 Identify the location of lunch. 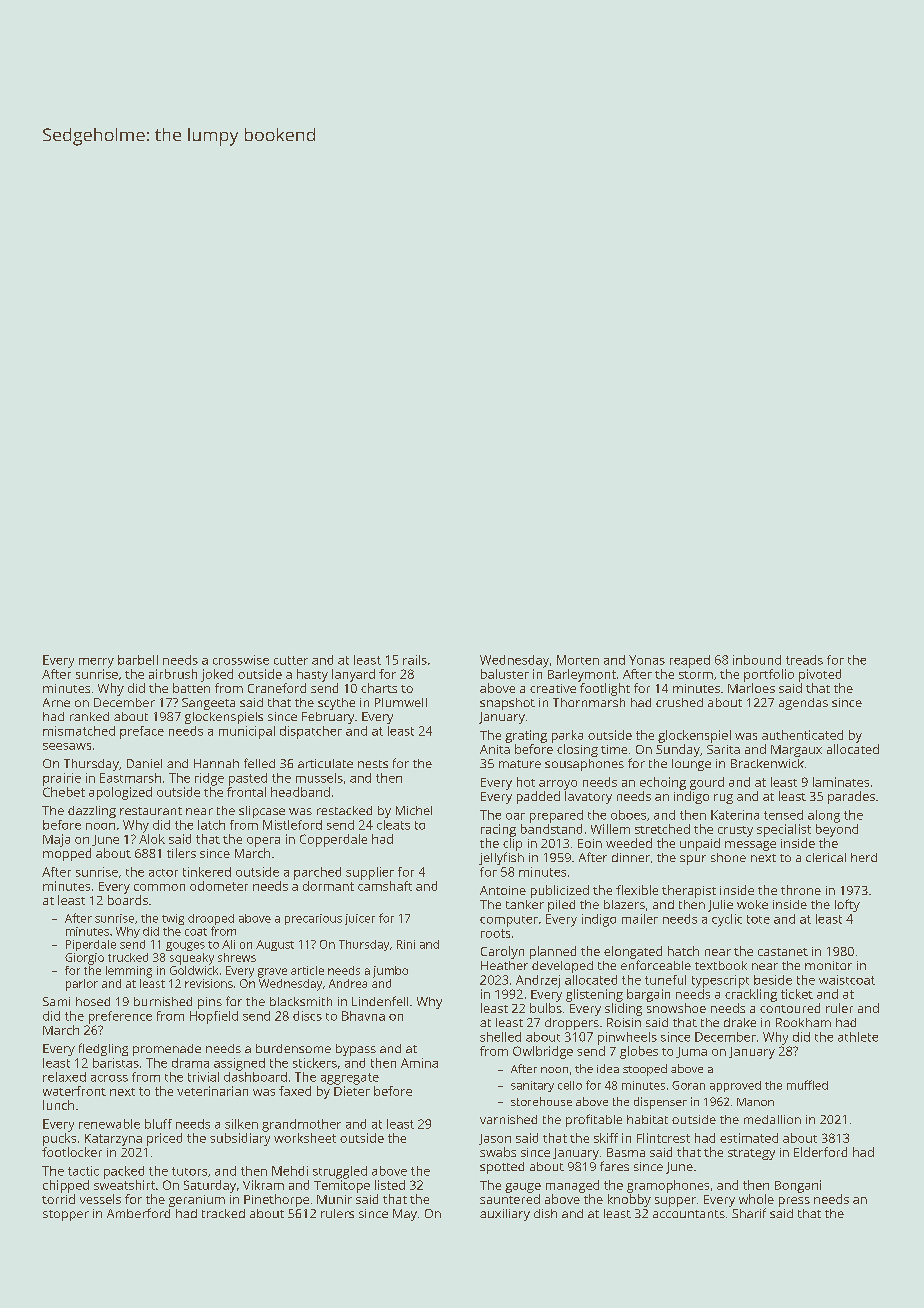
(58, 1105).
